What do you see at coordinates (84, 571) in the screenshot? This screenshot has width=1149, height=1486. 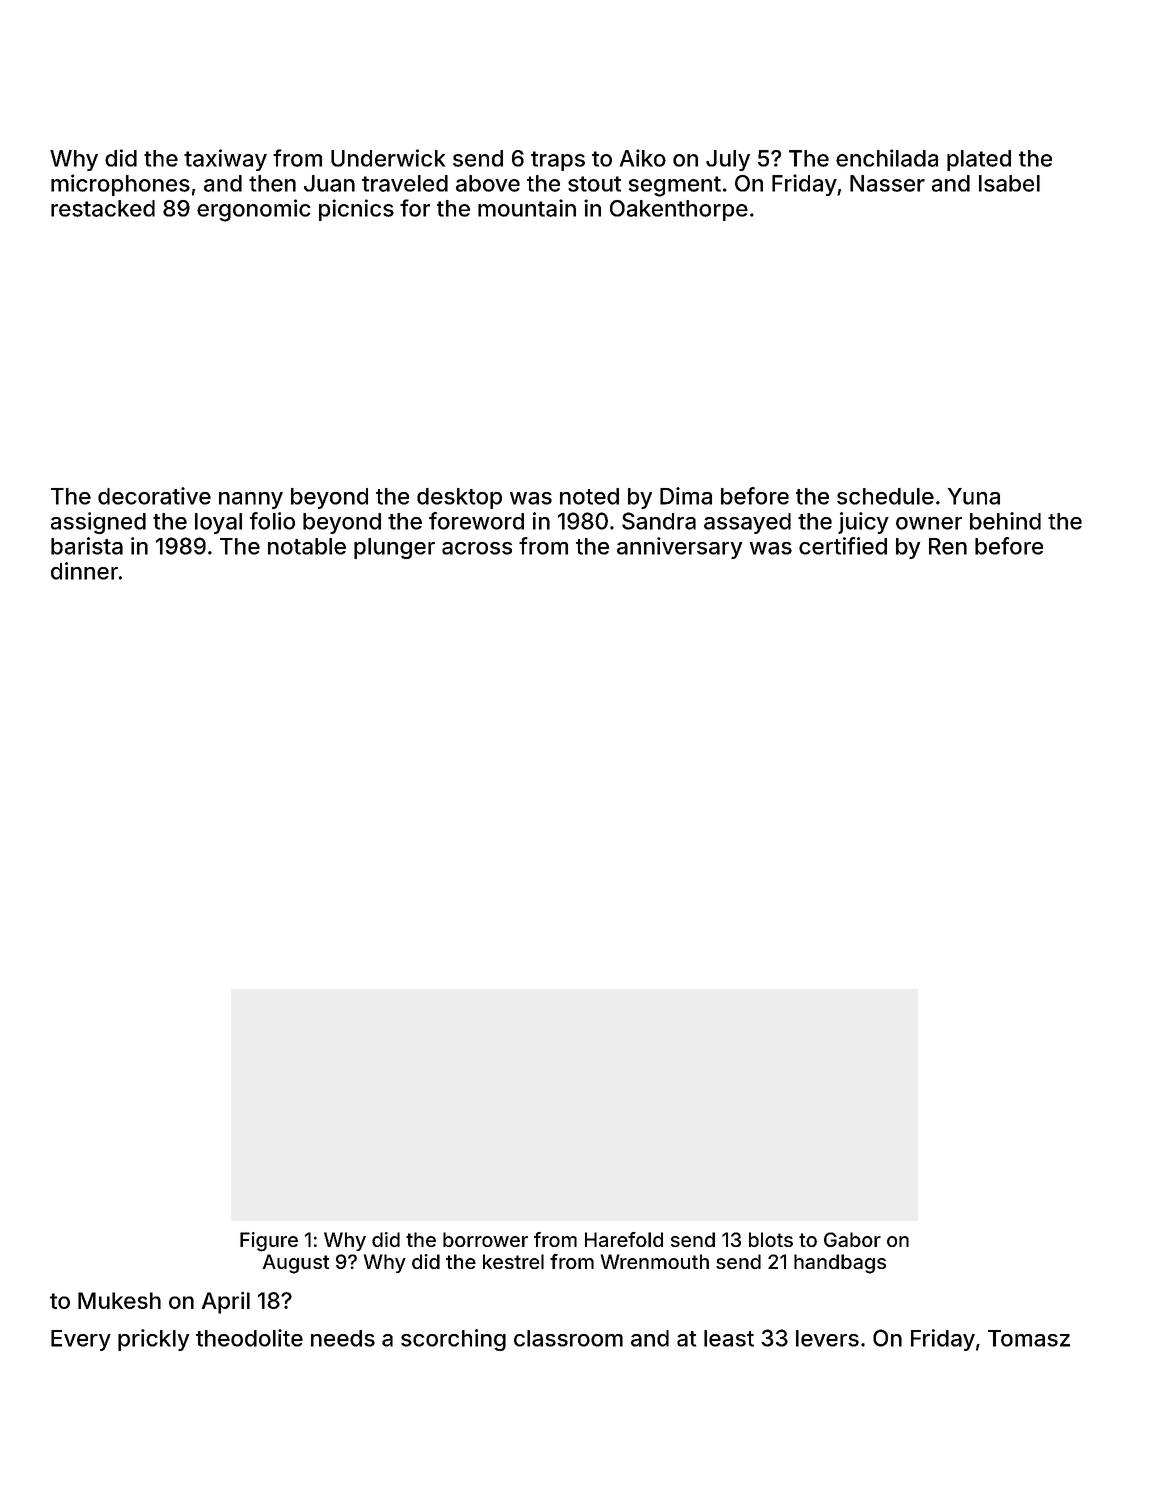 I see `dinner` at bounding box center [84, 571].
